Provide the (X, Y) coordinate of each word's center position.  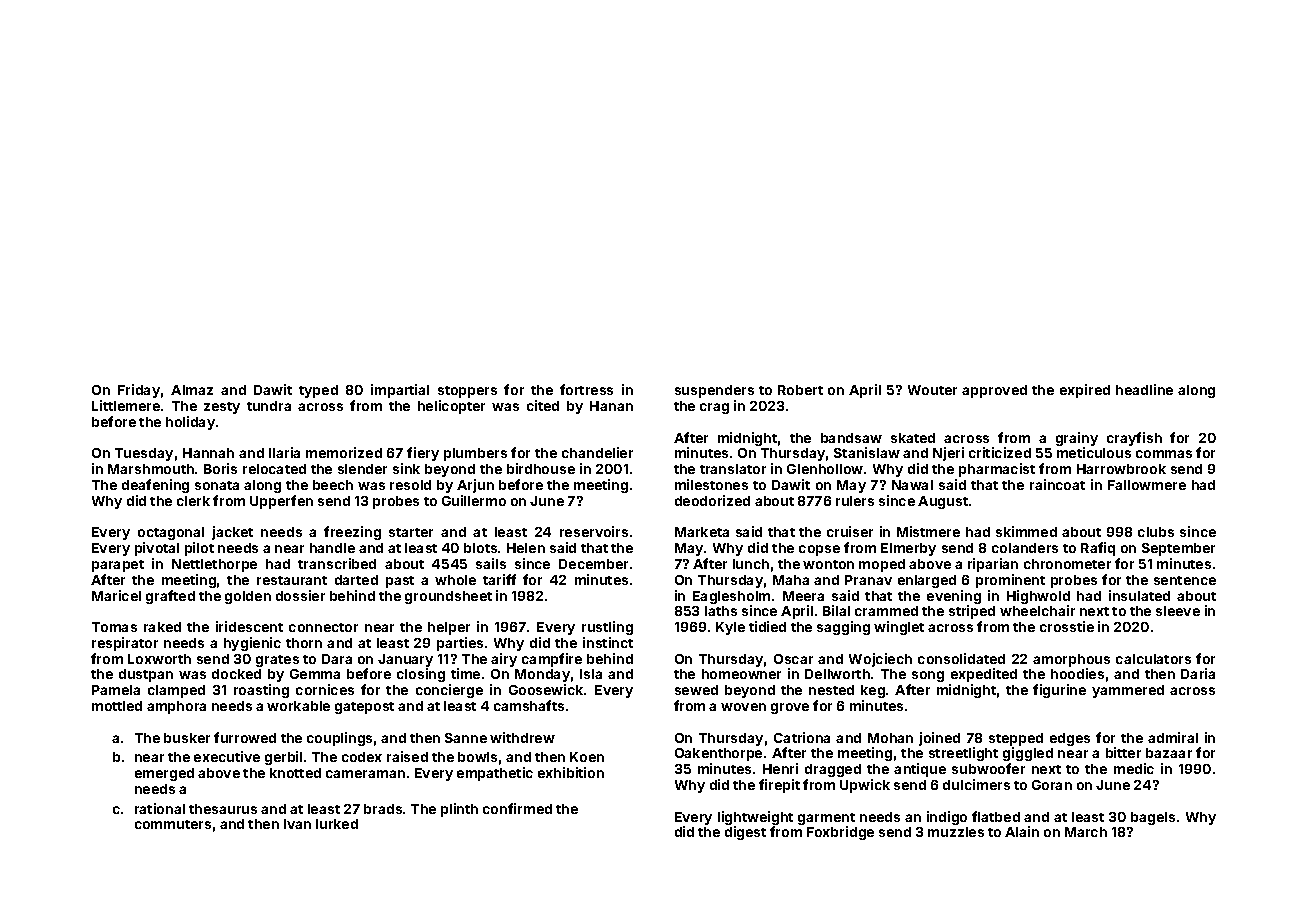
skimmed (1026, 531)
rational (160, 808)
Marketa (702, 532)
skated (913, 438)
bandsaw (851, 438)
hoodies (1077, 673)
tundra (269, 406)
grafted (170, 597)
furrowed (245, 737)
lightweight (755, 818)
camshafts (529, 705)
